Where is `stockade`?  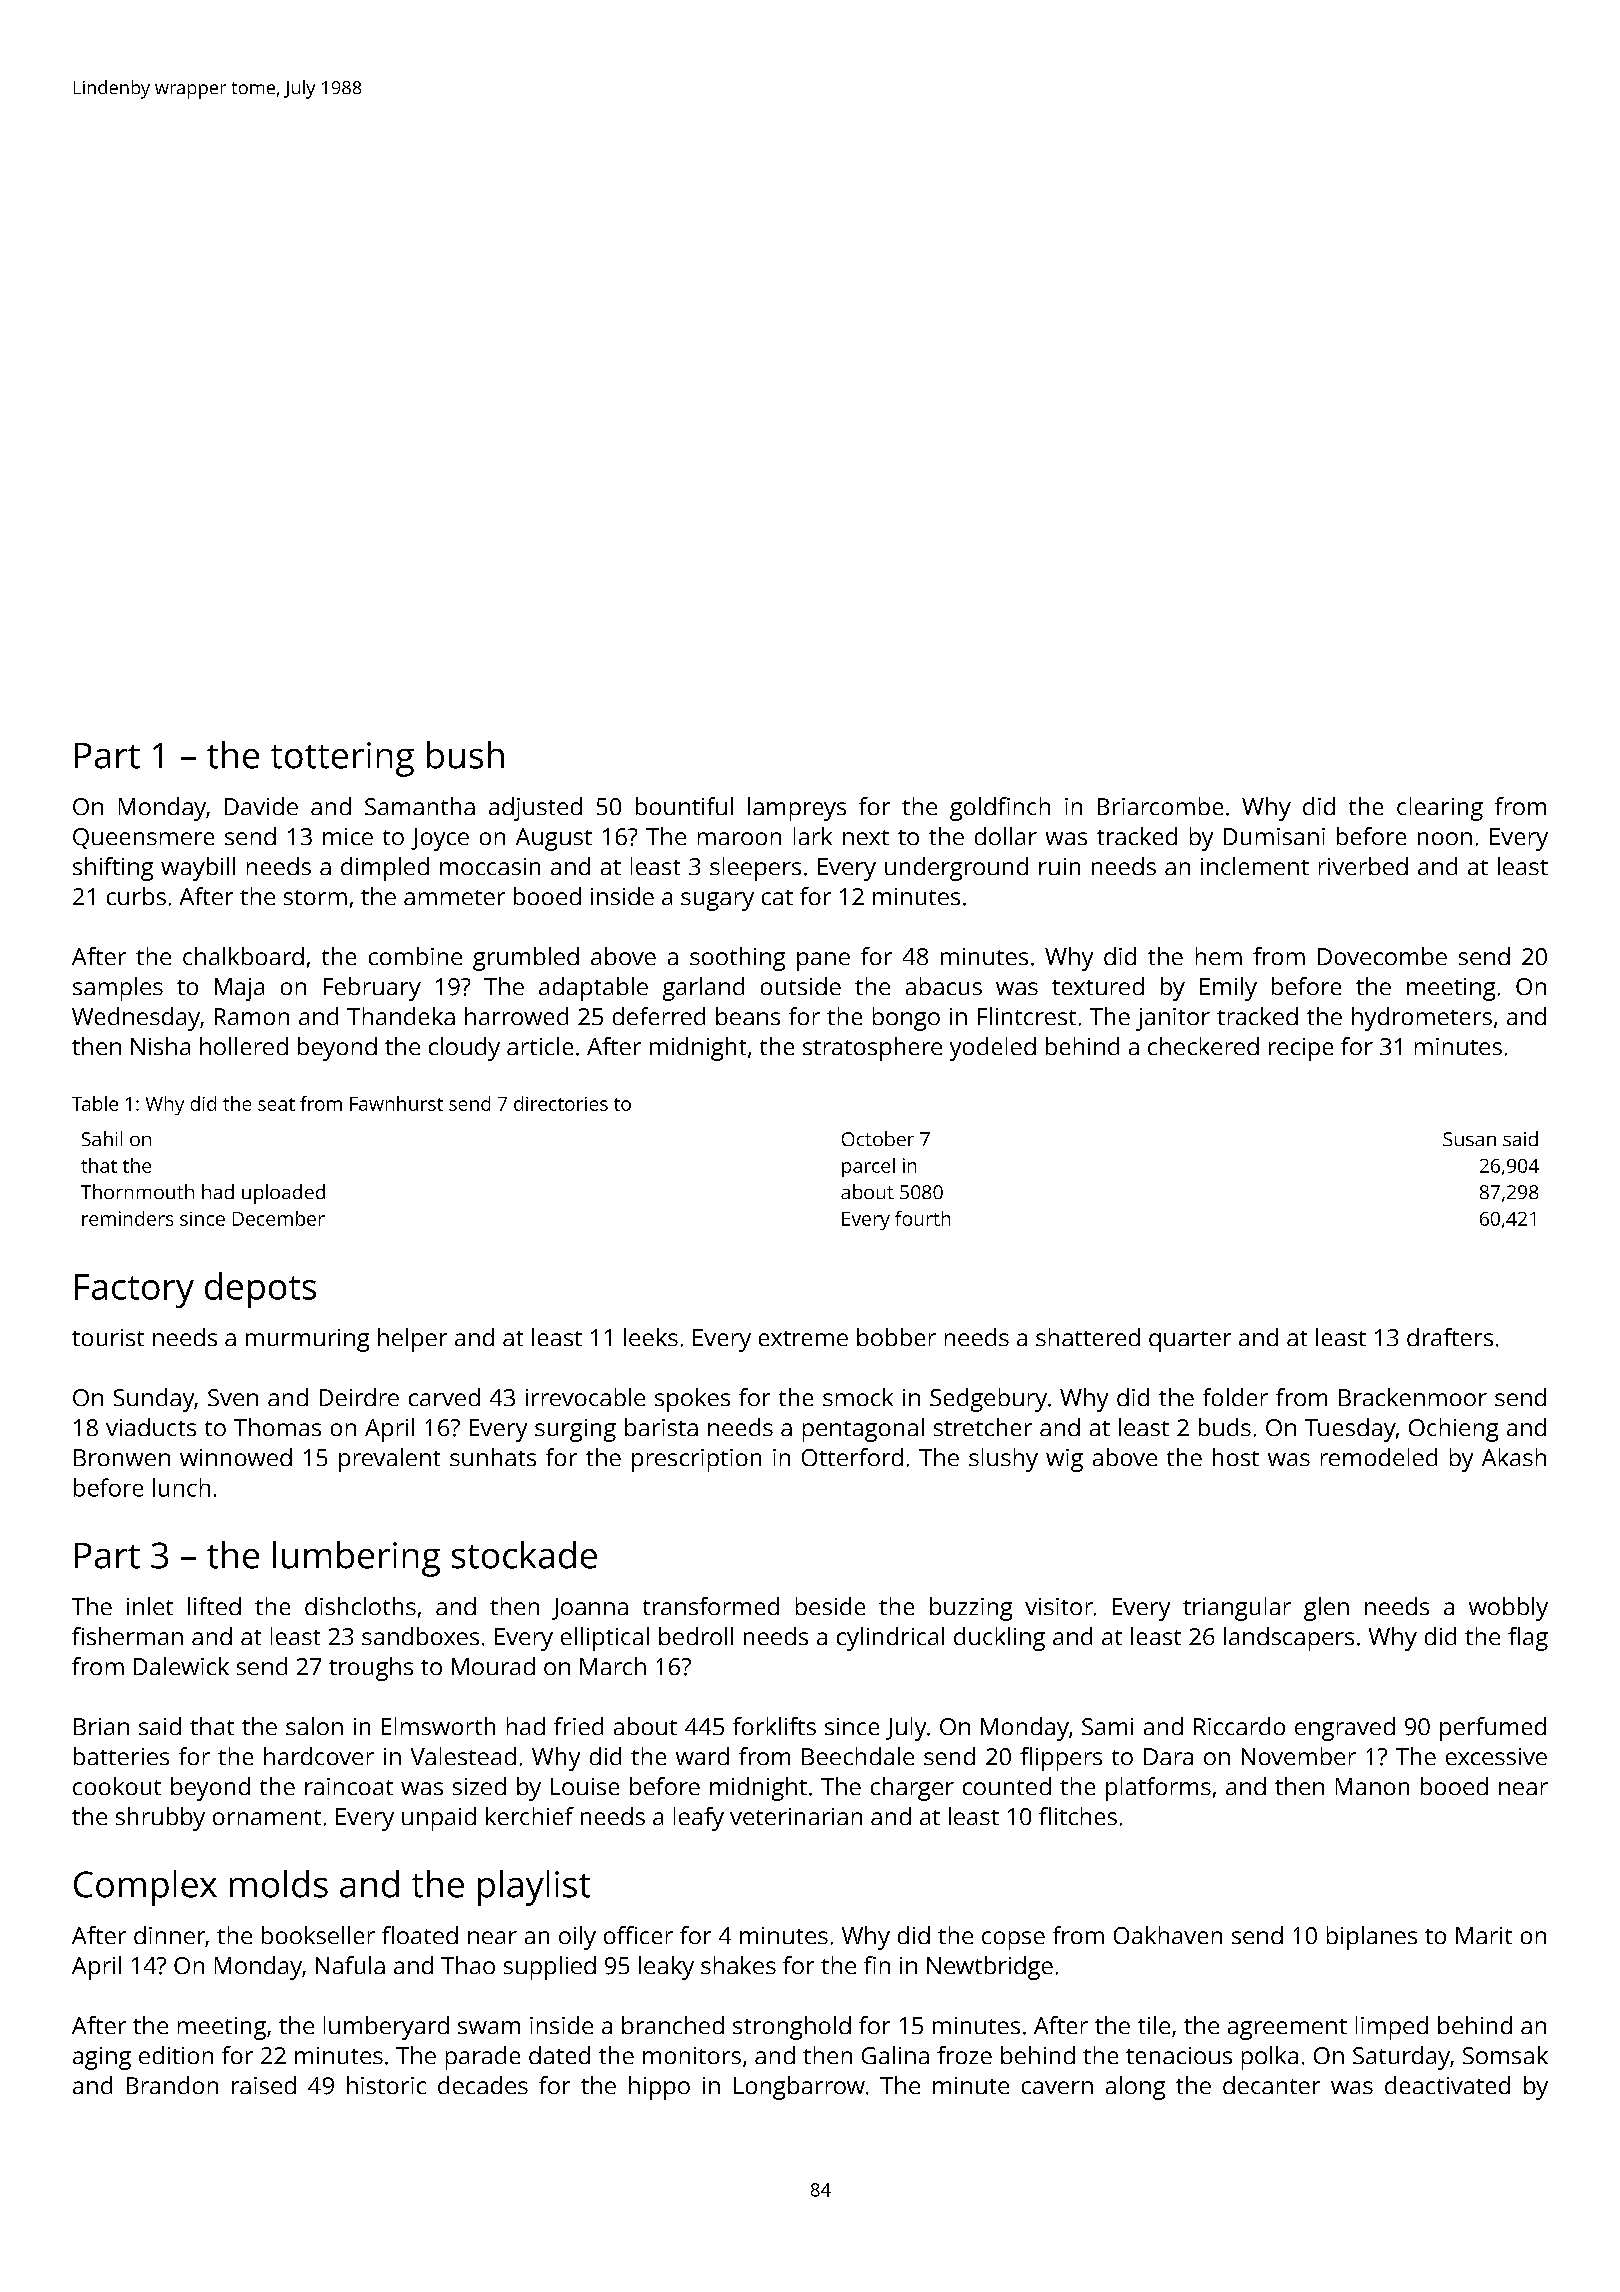
stockade is located at coordinates (524, 1555).
